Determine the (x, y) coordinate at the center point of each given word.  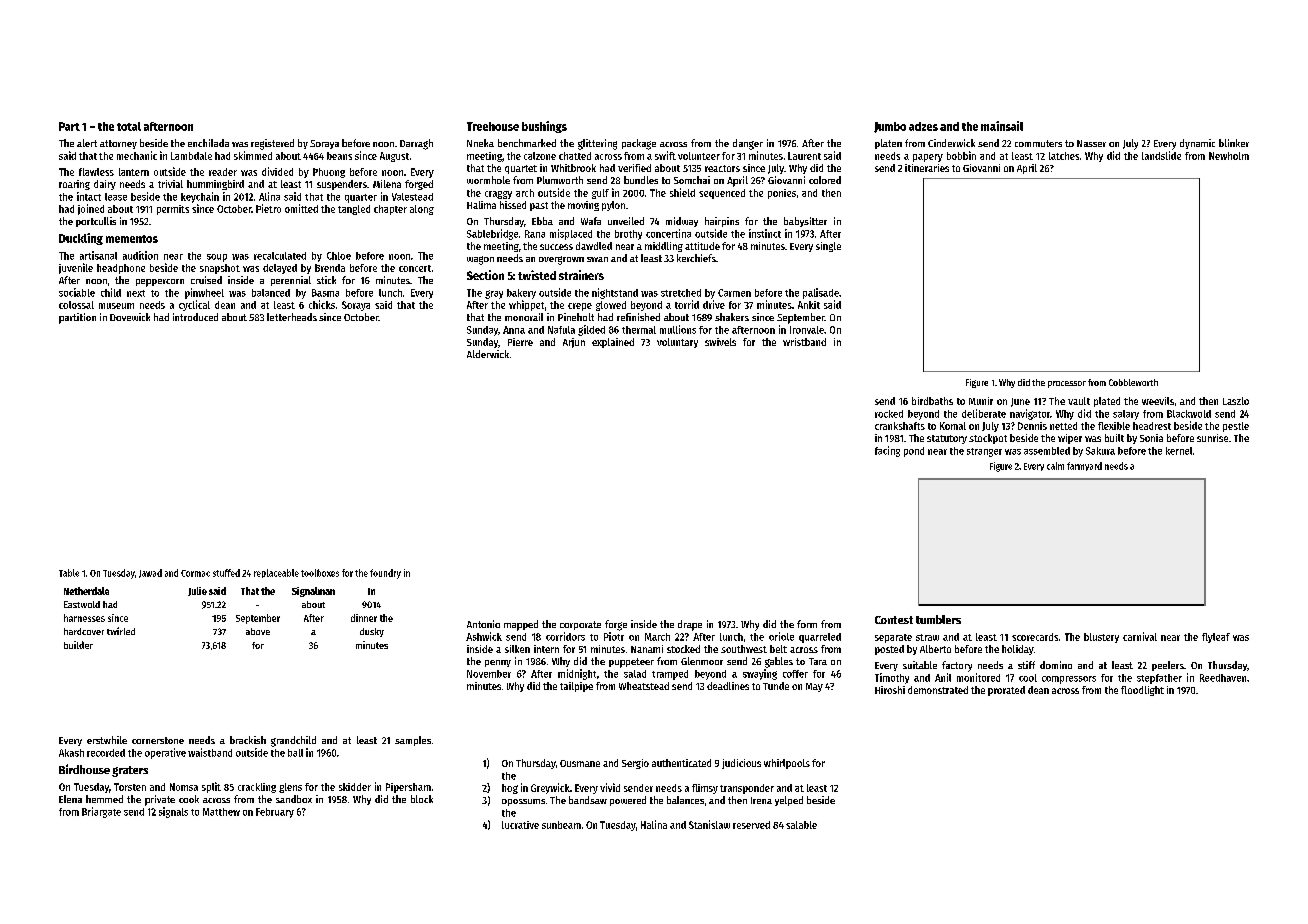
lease (116, 197)
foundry (385, 574)
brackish (248, 740)
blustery (1101, 638)
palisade (821, 293)
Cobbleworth (1133, 382)
